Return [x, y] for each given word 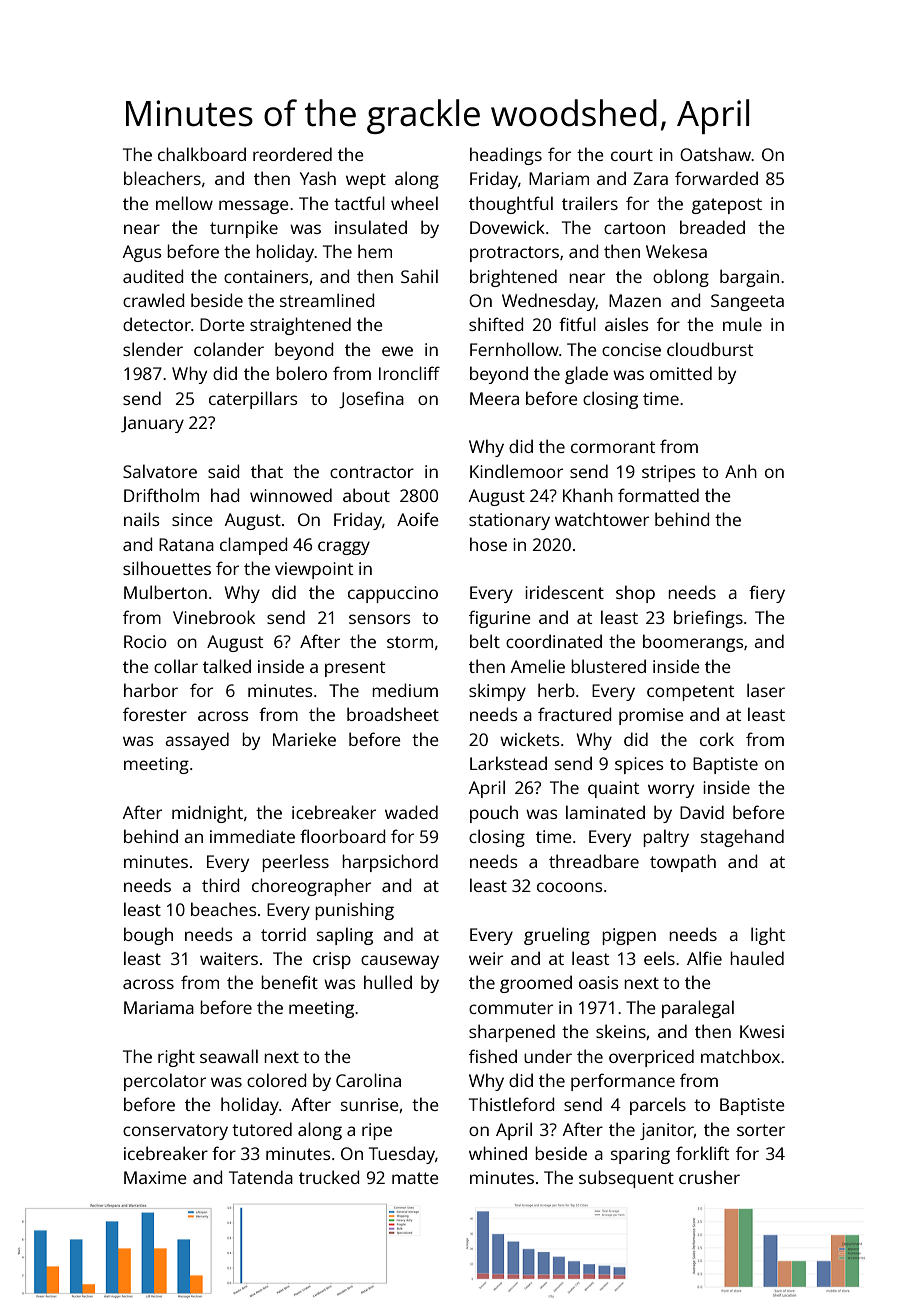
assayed [197, 741]
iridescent [564, 592]
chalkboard [202, 154]
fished [493, 1056]
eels [659, 958]
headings [506, 156]
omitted [681, 373]
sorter [761, 1130]
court [632, 155]
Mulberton [165, 592]
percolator [165, 1082]
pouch [494, 814]
